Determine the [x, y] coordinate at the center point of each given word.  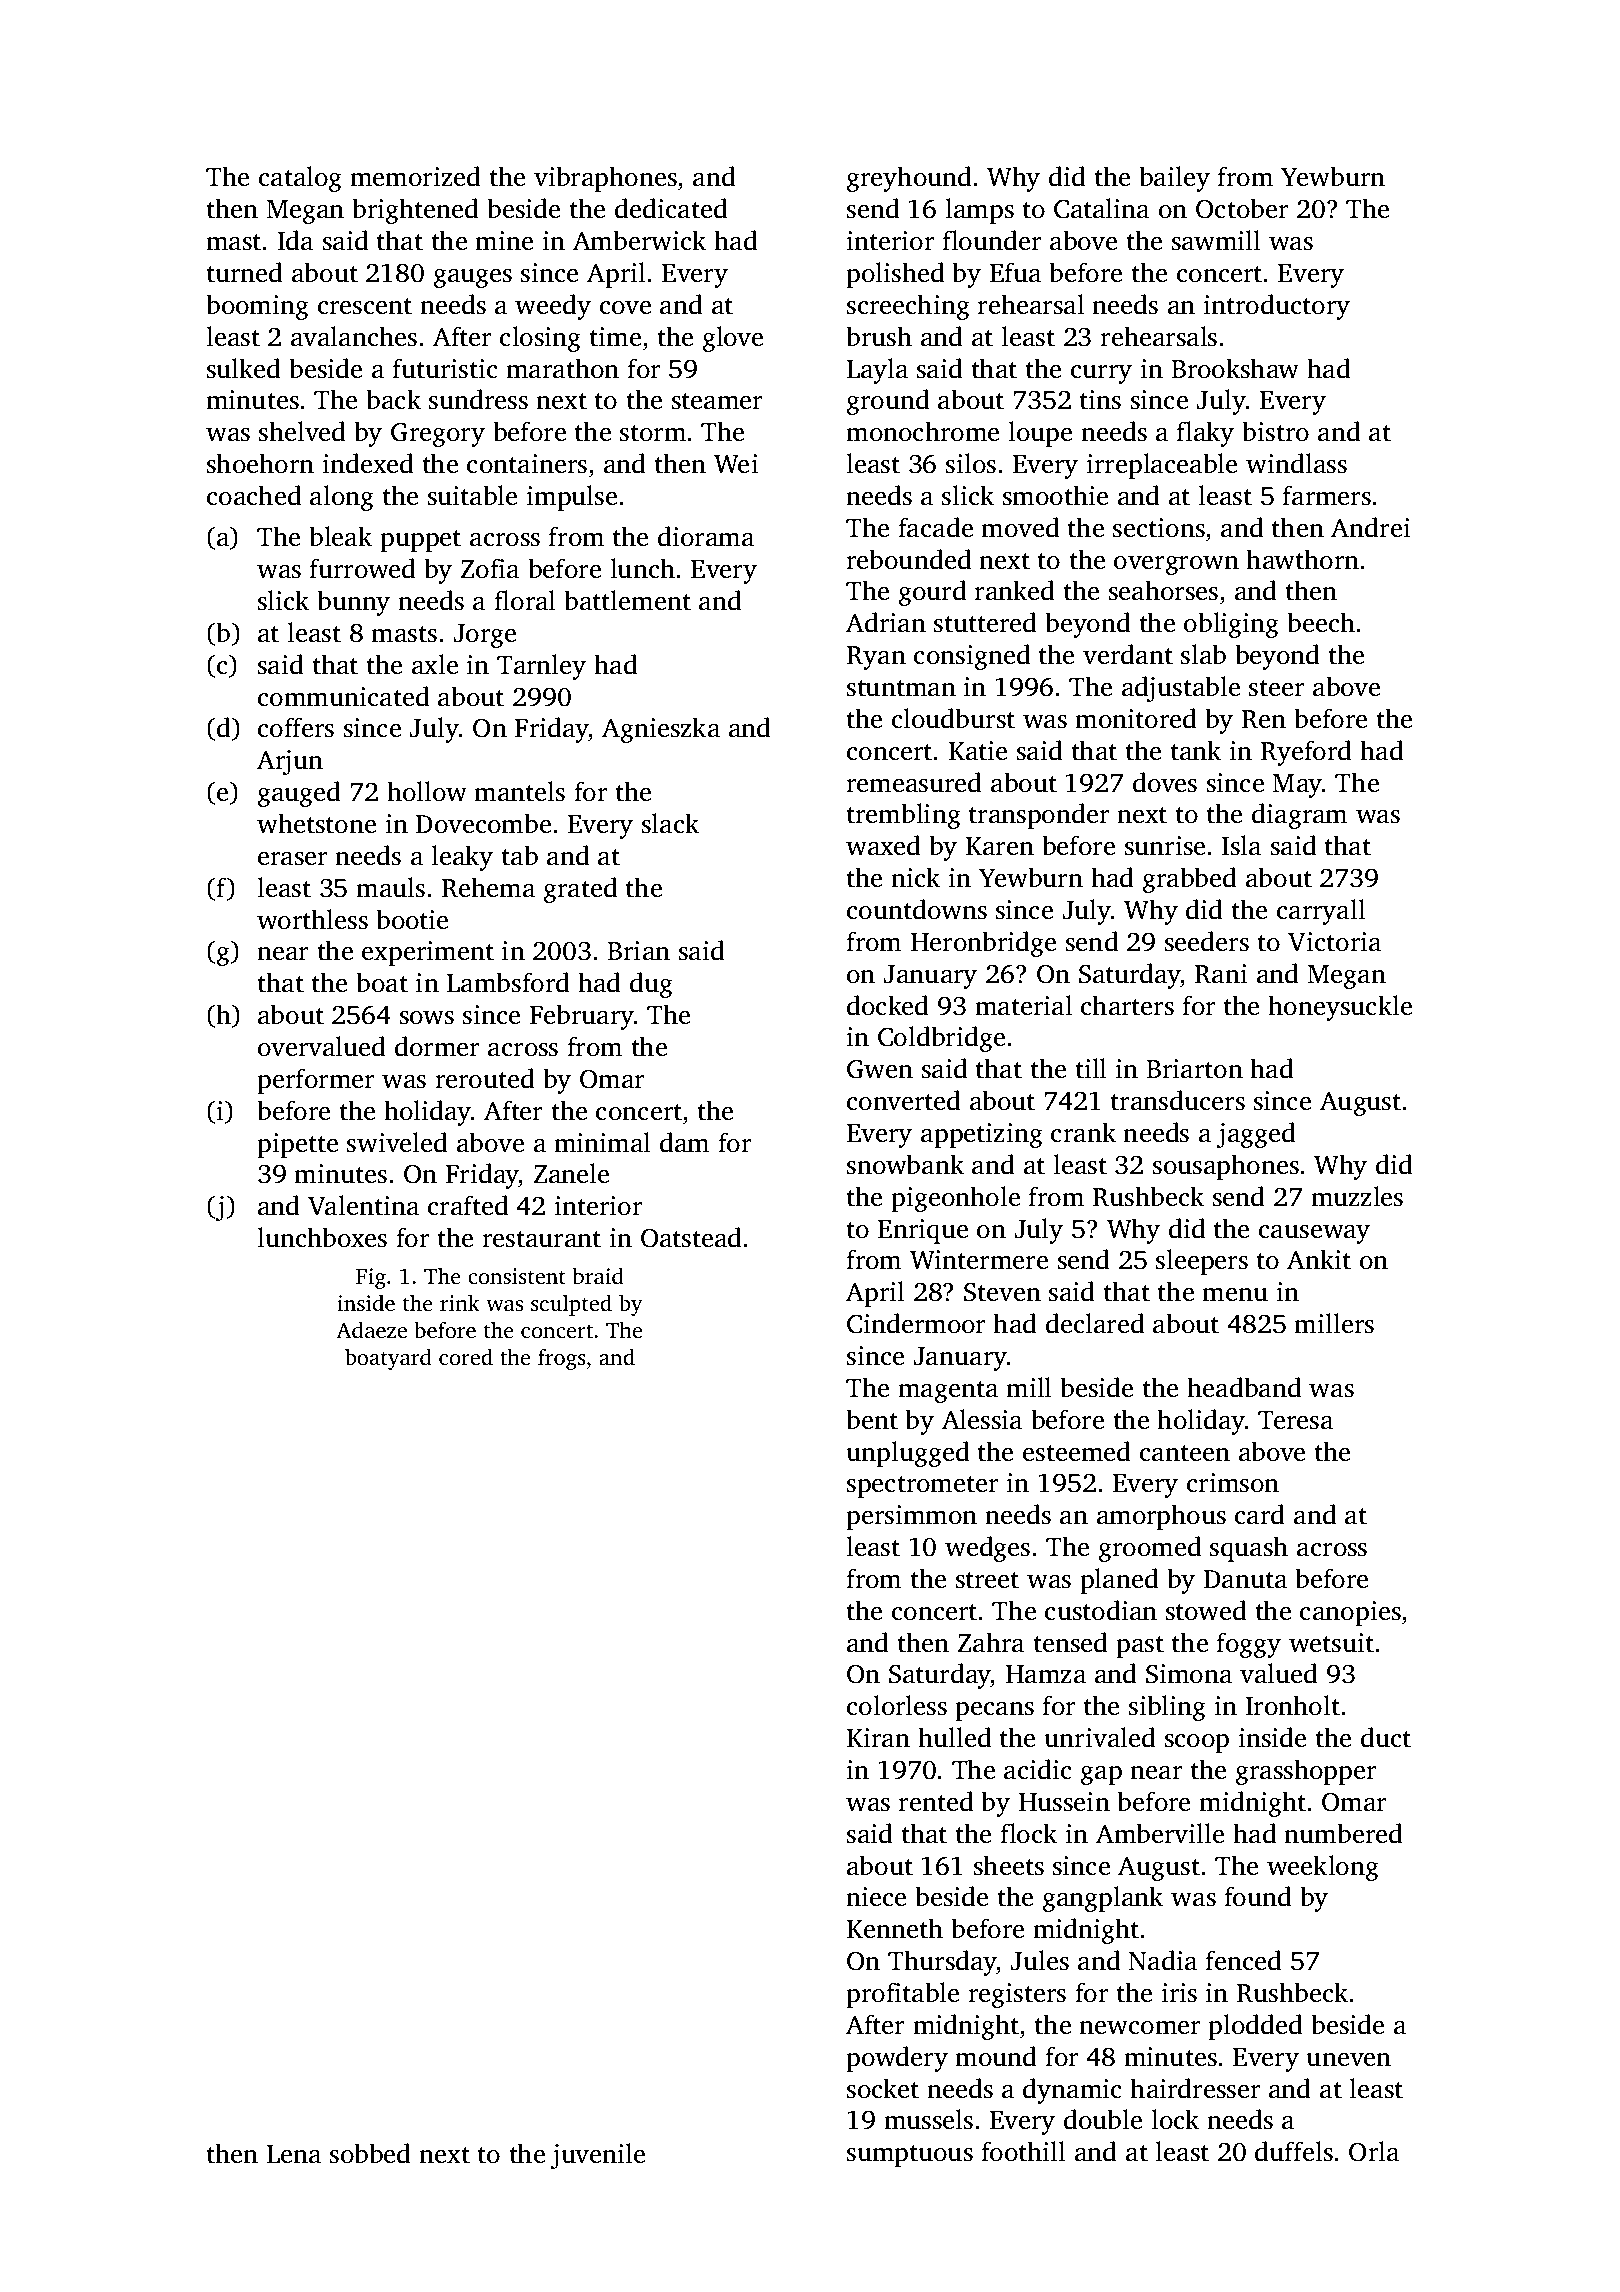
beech [1321, 622]
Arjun [290, 762]
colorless [897, 1705]
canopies [1350, 1613]
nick [915, 877]
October [1242, 208]
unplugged [908, 1454]
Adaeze [371, 1329]
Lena [293, 2154]
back [393, 399]
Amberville [1160, 1833]
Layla [877, 371]
